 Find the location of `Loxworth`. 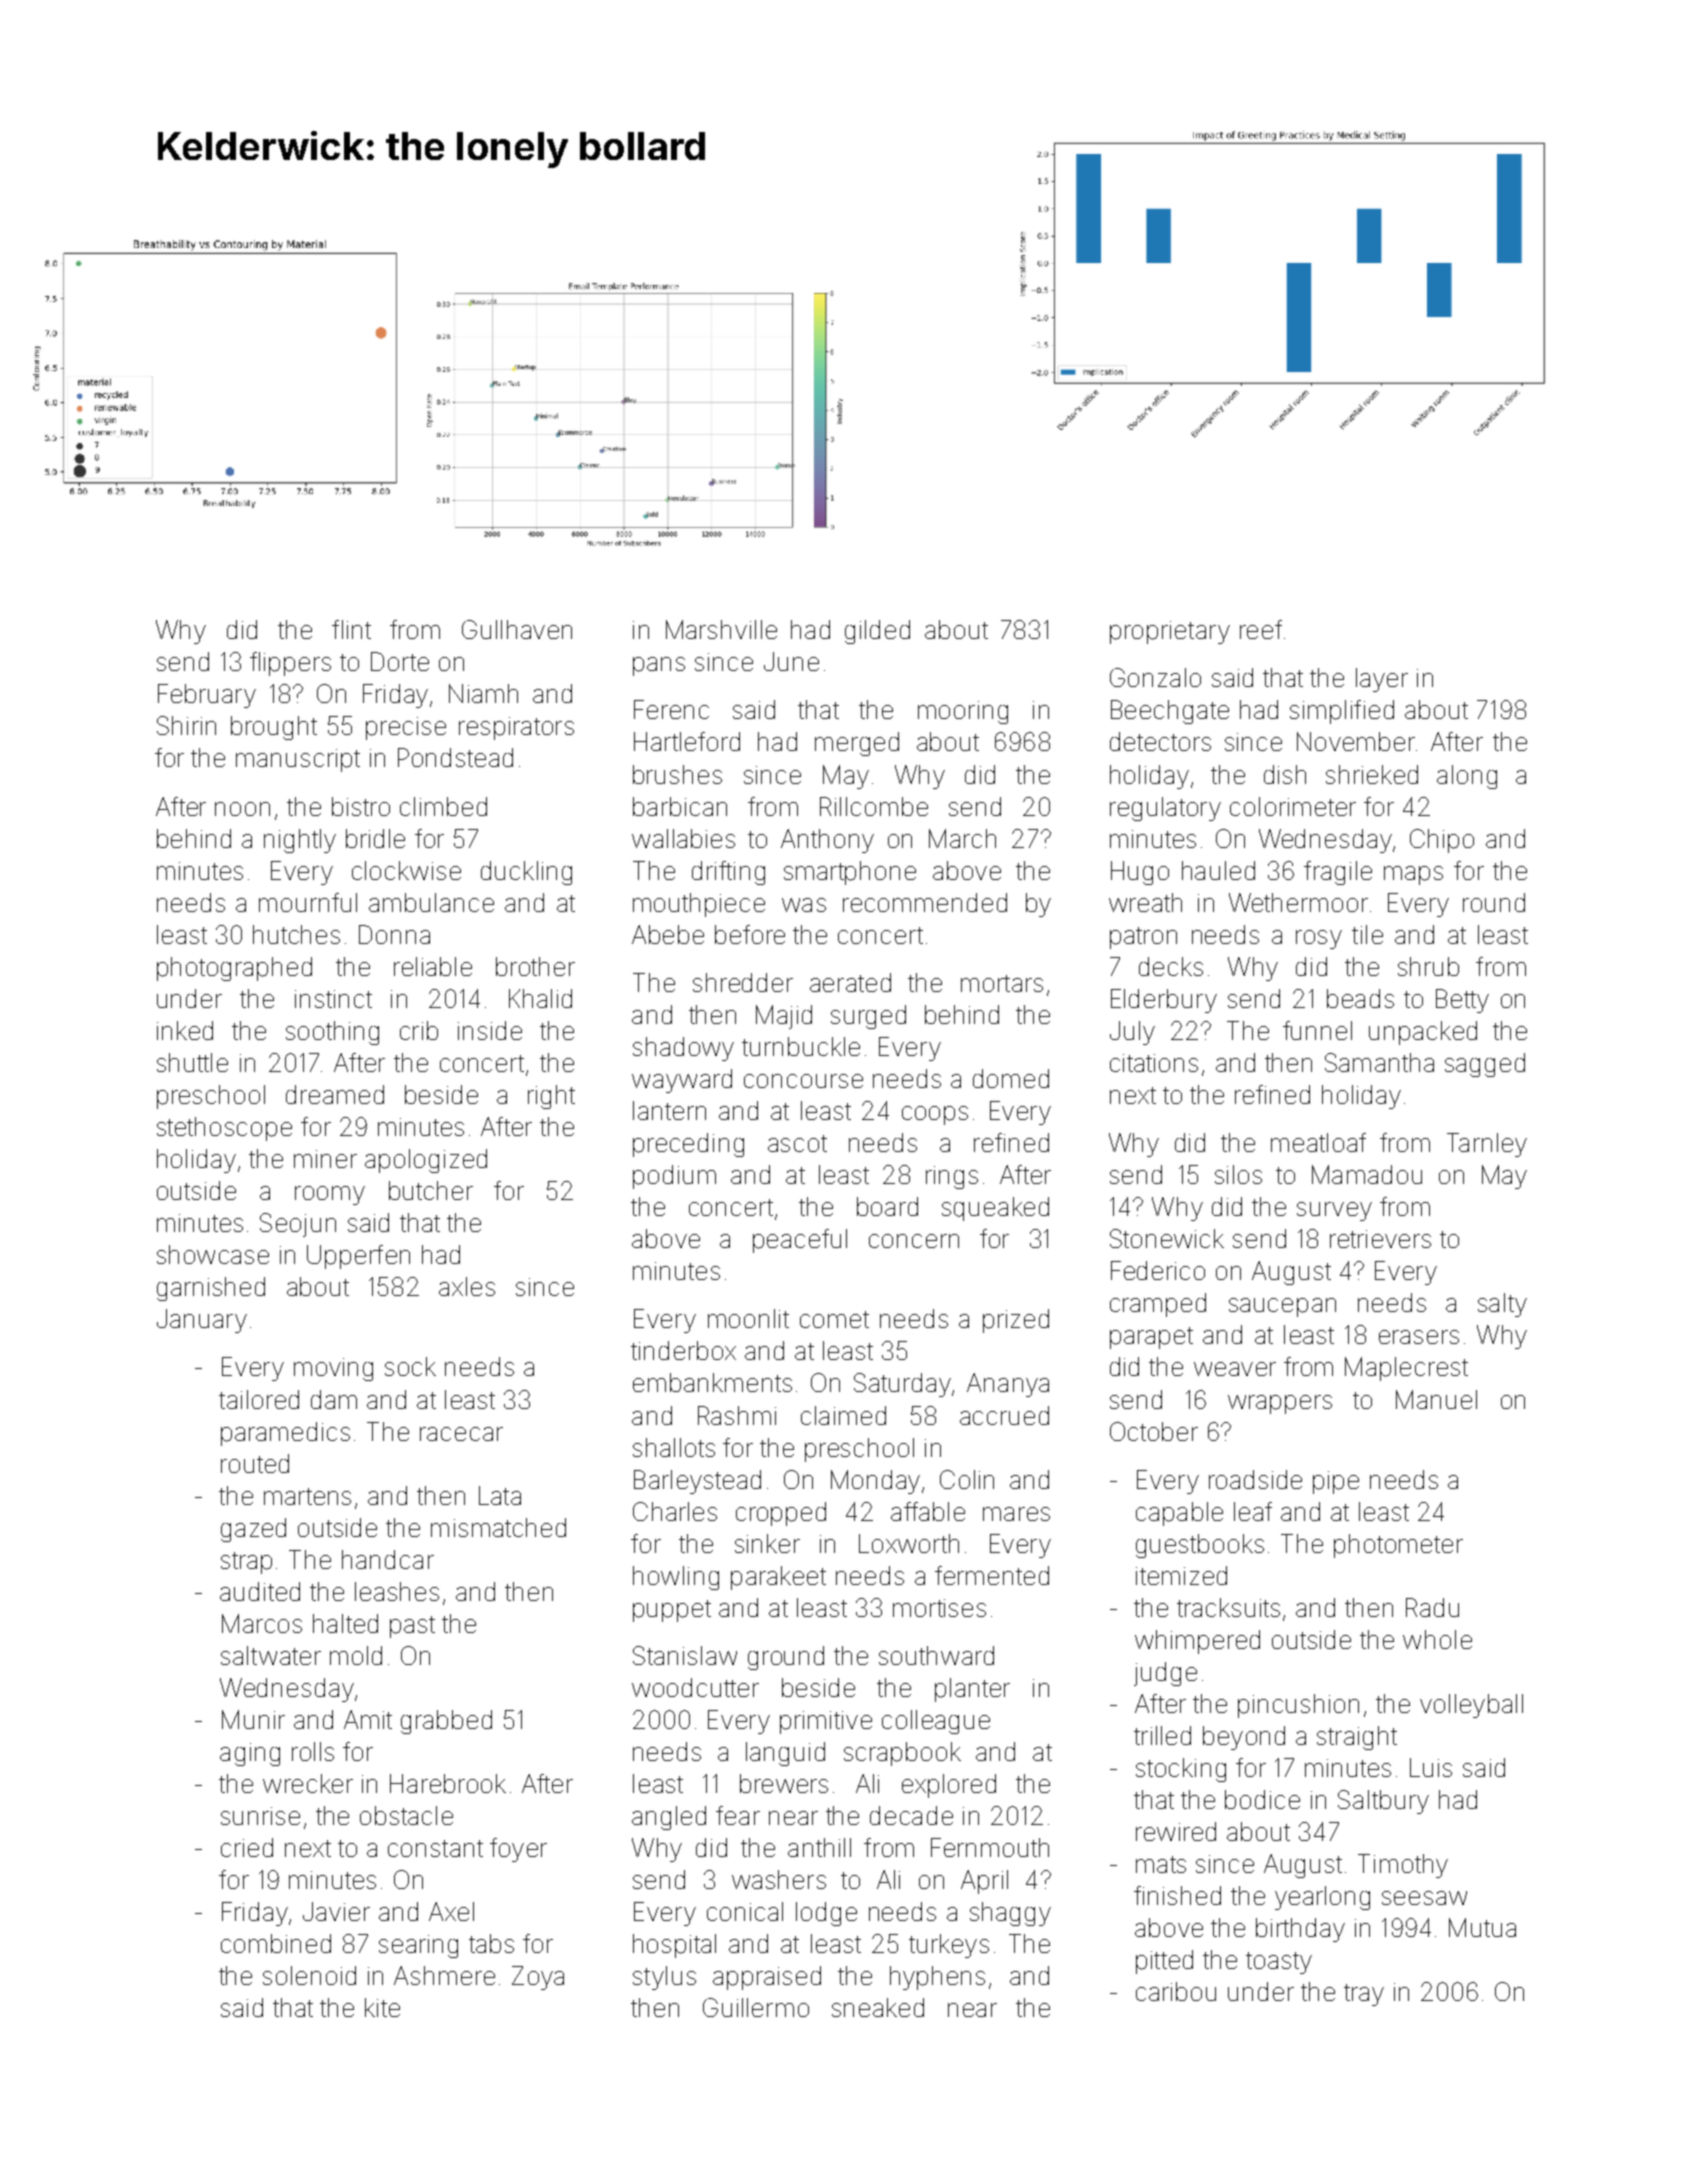

Loxworth is located at coordinates (909, 1543).
